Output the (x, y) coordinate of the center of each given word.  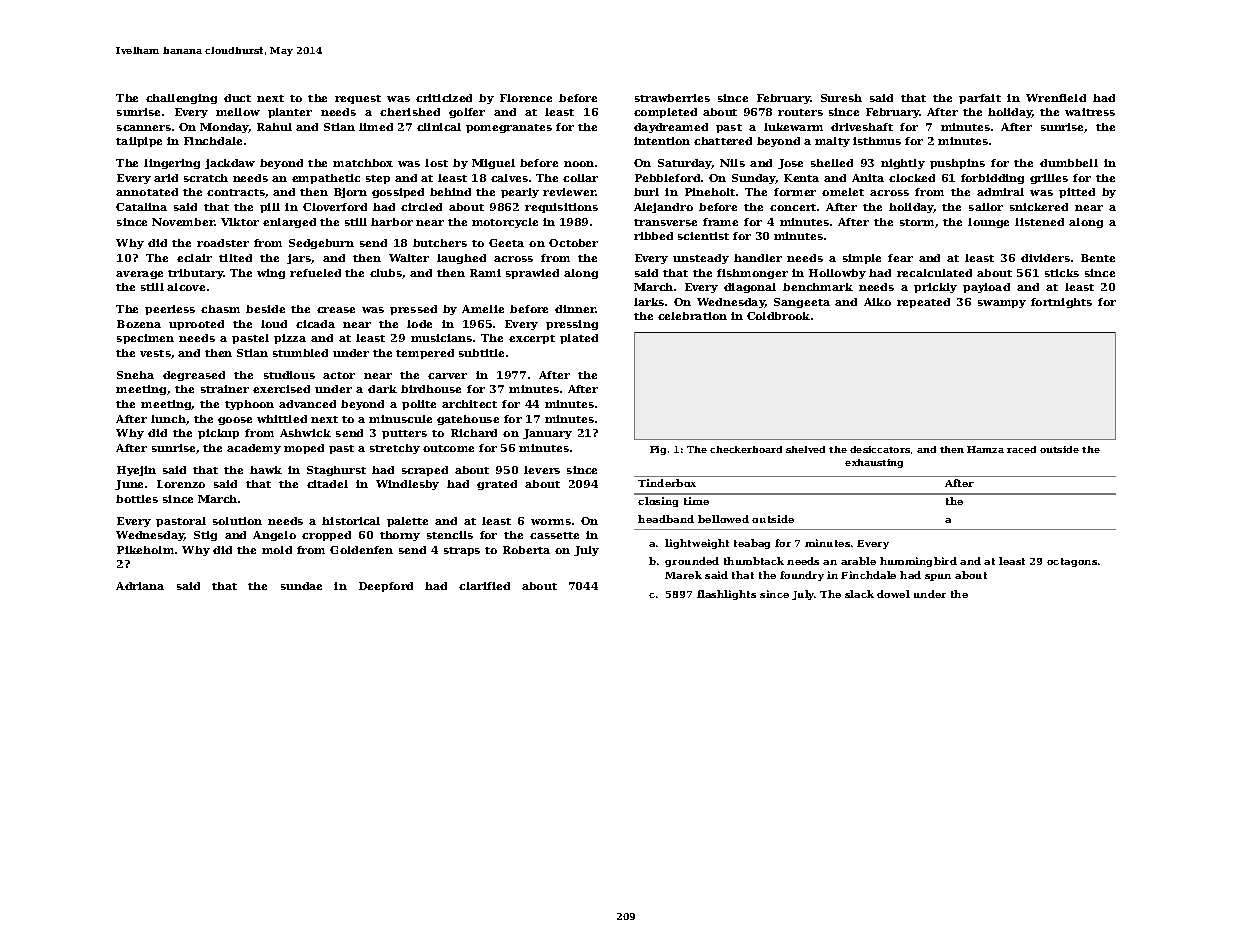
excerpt (532, 339)
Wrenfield (1056, 98)
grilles (1049, 179)
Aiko (877, 302)
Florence (526, 98)
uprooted (196, 325)
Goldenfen (361, 550)
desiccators (880, 449)
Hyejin (136, 471)
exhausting (874, 463)
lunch (168, 419)
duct (237, 98)
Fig (658, 450)
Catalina (141, 207)
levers (542, 470)
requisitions (561, 208)
